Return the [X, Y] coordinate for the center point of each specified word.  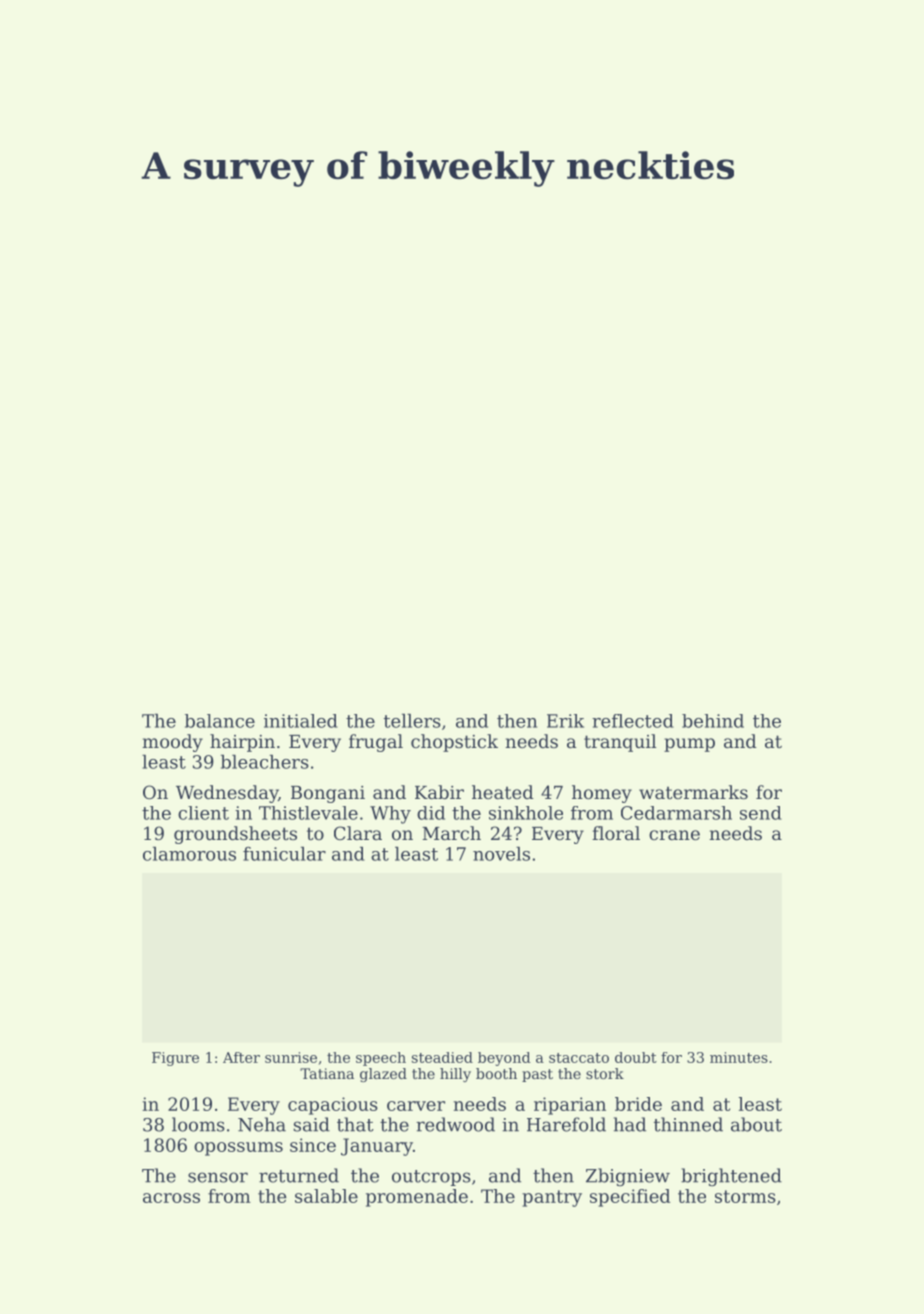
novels [501, 854]
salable [326, 1196]
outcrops [431, 1178]
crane [674, 835]
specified [630, 1198]
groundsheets [235, 835]
